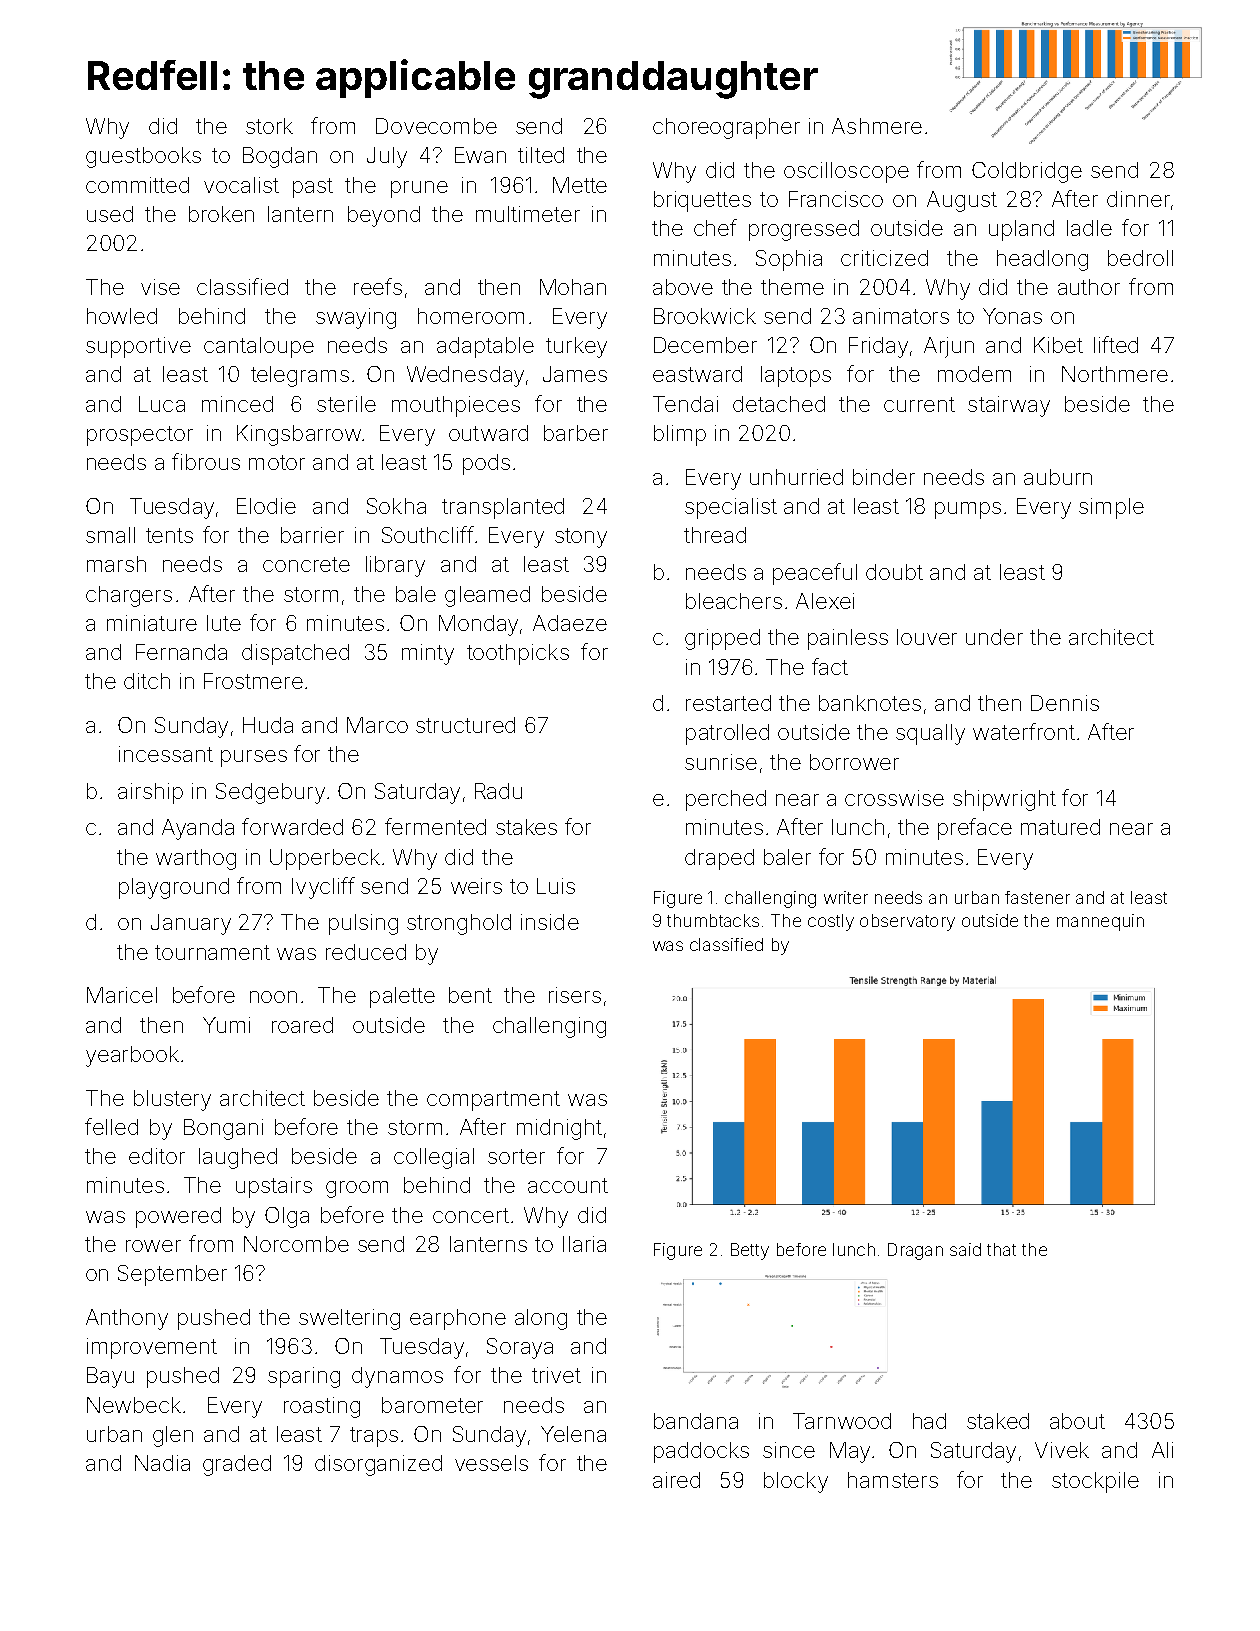 Image resolution: width=1260 pixels, height=1631 pixels. Describe the element at coordinates (212, 952) in the screenshot. I see `tournament` at that location.
